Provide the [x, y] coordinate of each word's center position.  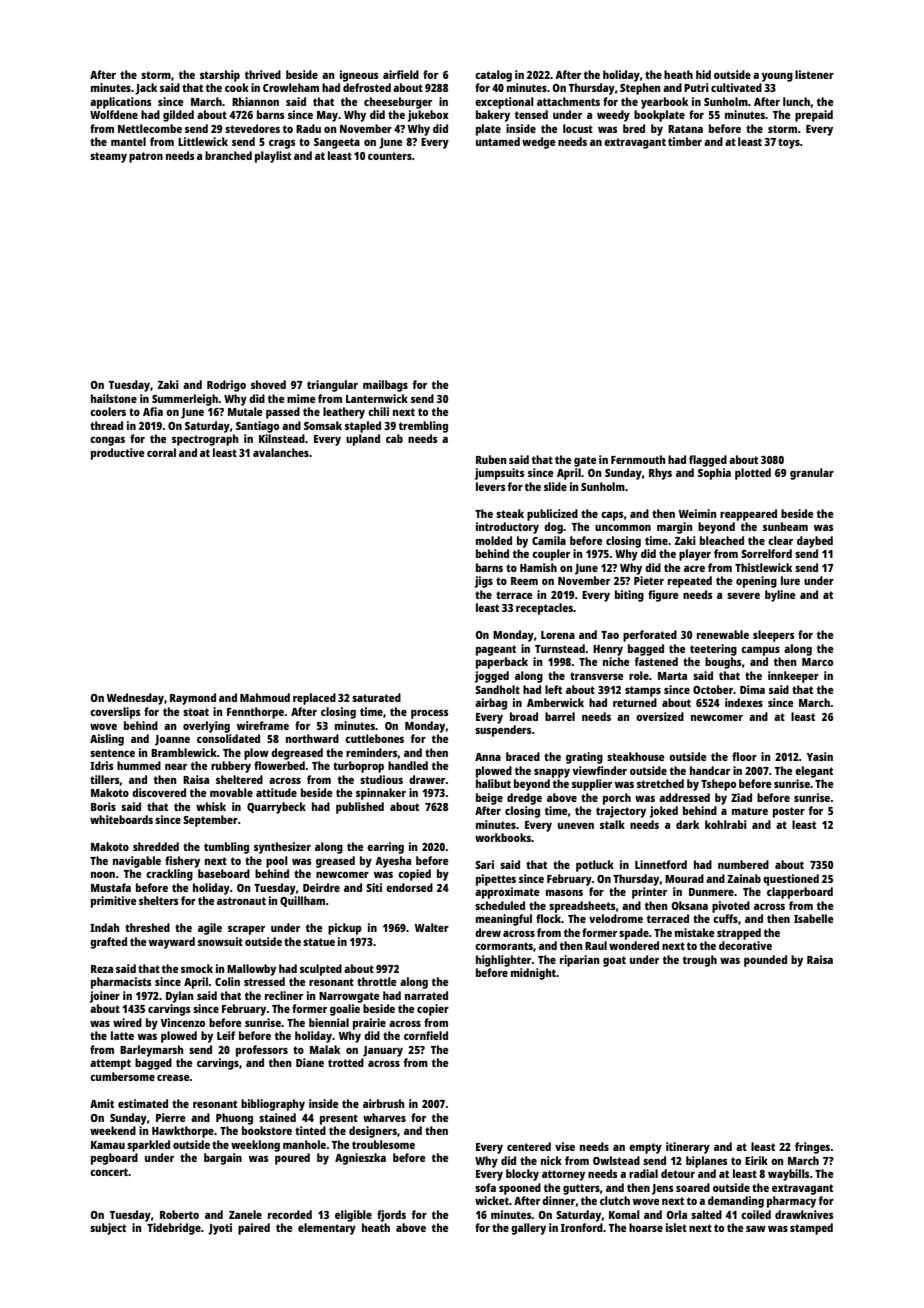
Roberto [179, 1214]
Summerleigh [185, 400]
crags [282, 144]
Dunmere [711, 892]
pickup [345, 929]
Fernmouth [638, 459]
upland [363, 440]
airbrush [384, 1103]
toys [789, 143]
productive [118, 454]
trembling [423, 427]
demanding [736, 1202]
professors [262, 1051]
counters [390, 156]
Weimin [698, 513]
